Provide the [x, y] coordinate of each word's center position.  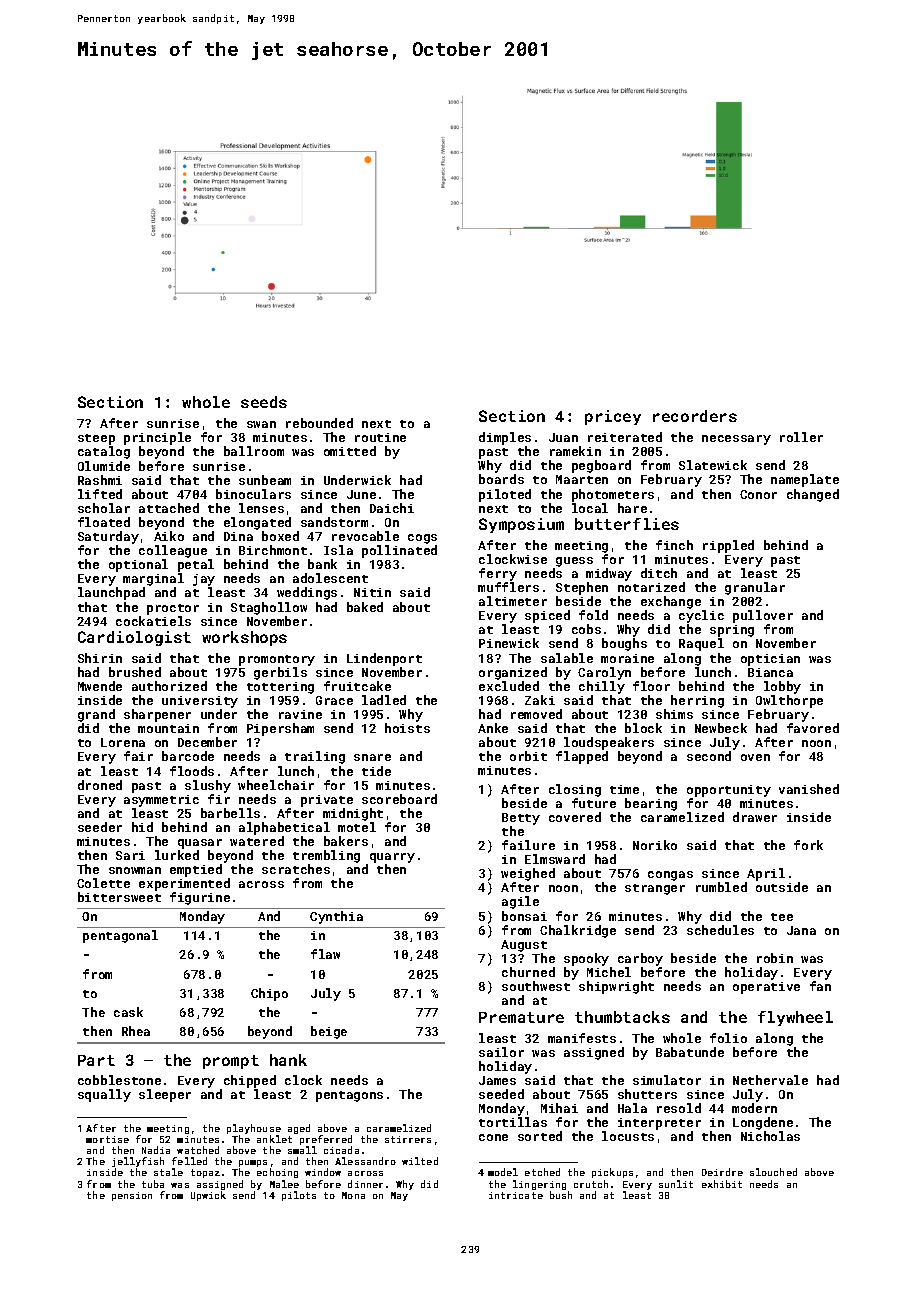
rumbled [721, 887]
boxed [280, 536]
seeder [100, 827]
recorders [695, 416]
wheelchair [276, 785]
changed [813, 495]
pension [132, 1196]
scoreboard [399, 799]
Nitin [372, 592]
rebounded [319, 423]
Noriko [655, 845]
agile [520, 902]
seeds [264, 402]
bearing [651, 804]
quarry [392, 858]
